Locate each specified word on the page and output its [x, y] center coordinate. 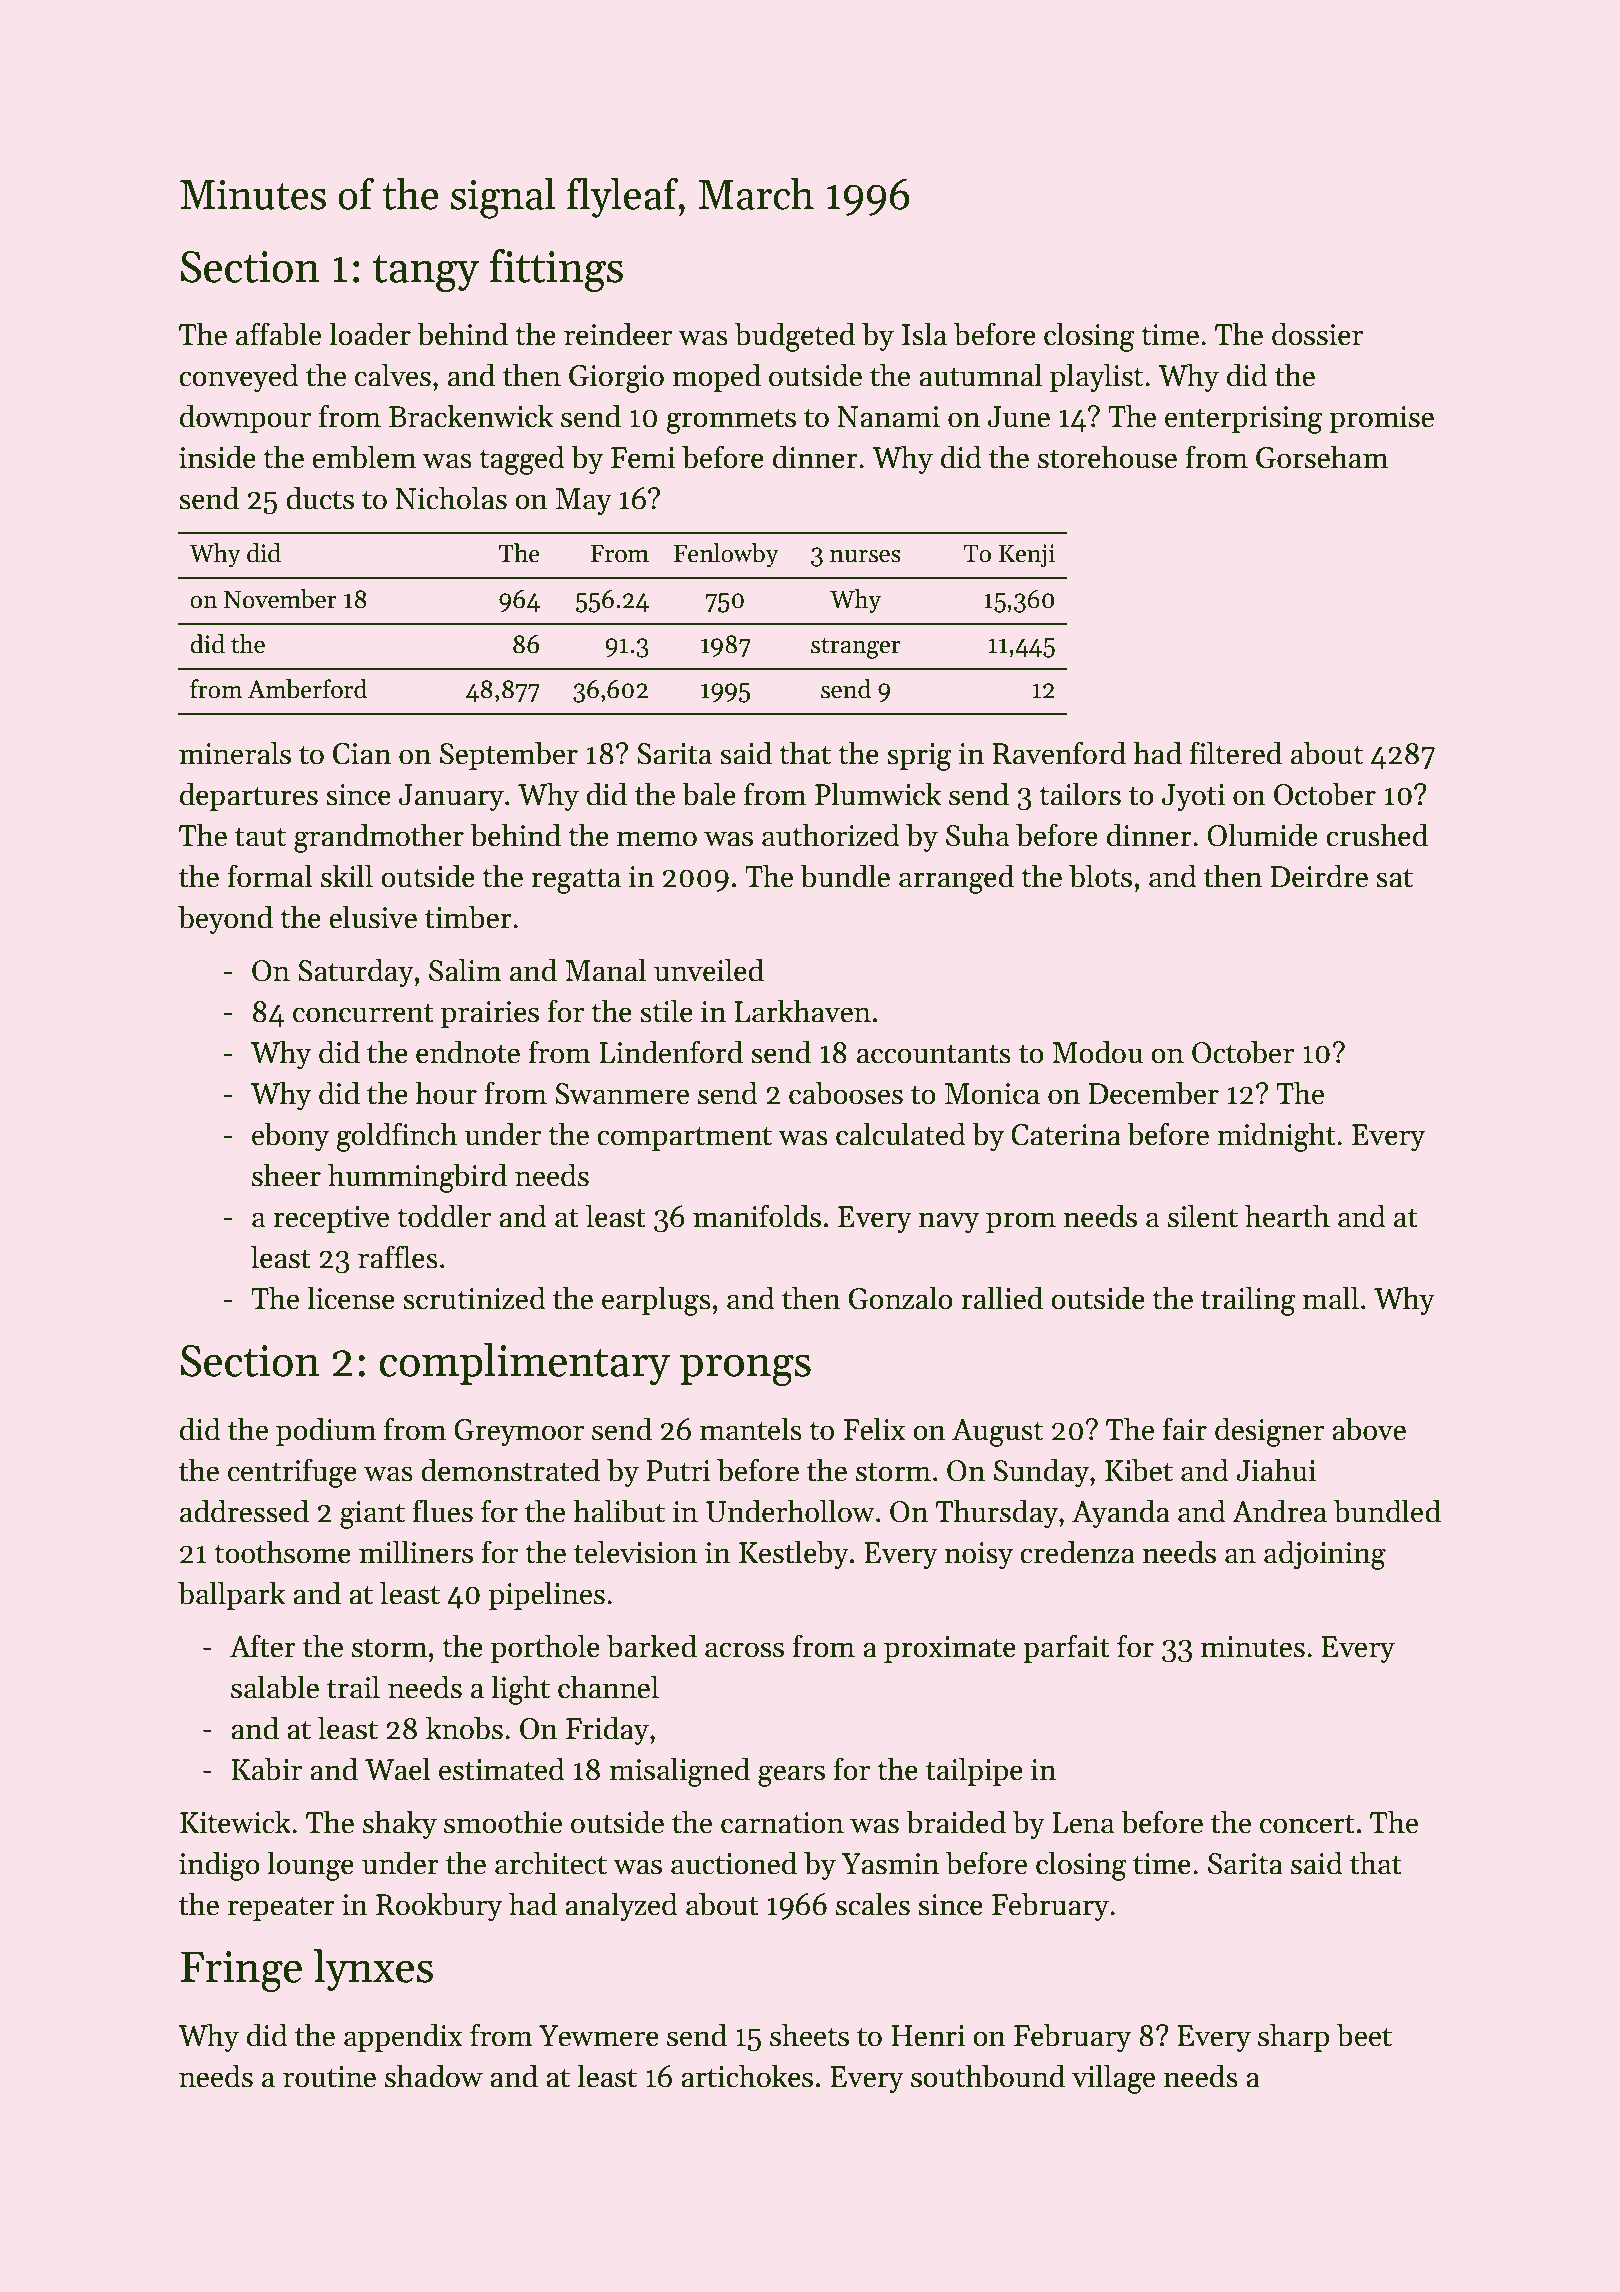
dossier [1317, 334]
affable [278, 334]
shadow [434, 2076]
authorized [831, 835]
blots [1100, 876]
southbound [988, 2076]
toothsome [282, 1552]
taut [260, 837]
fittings [556, 270]
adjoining [1325, 1555]
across [744, 1650]
